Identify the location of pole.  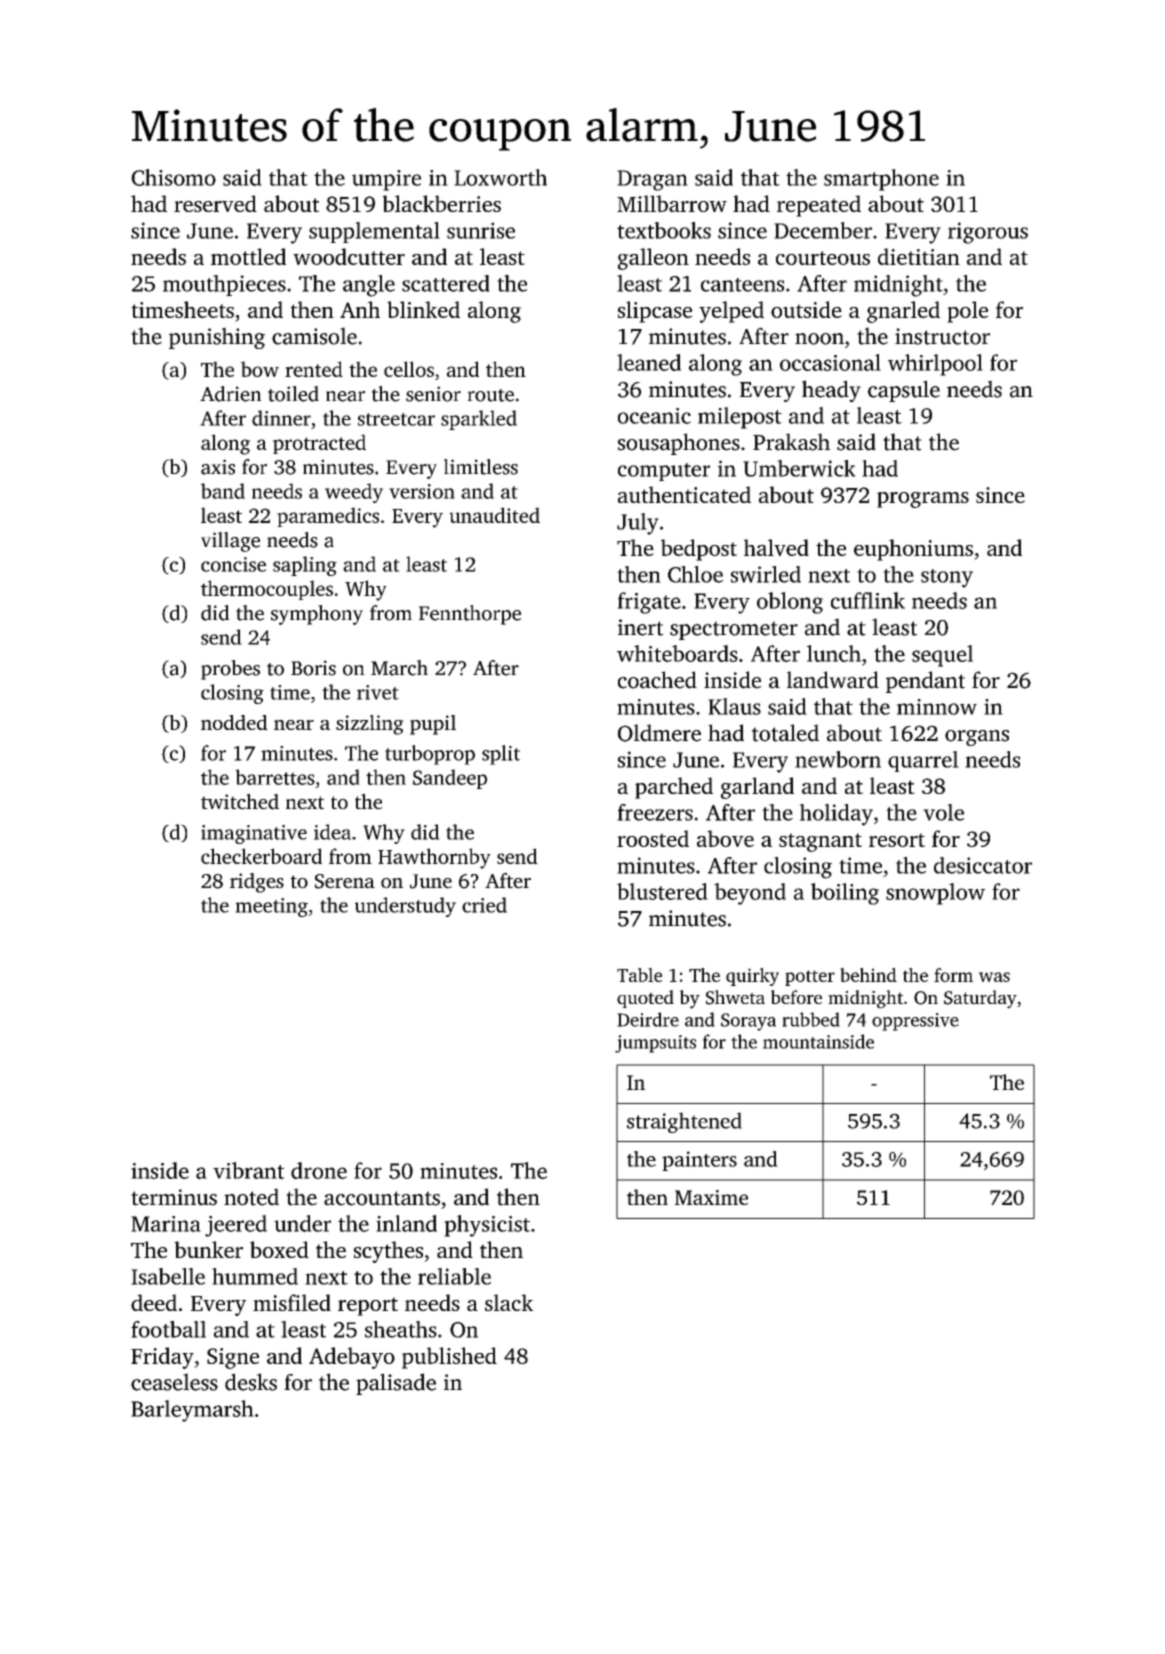
(967, 312).
